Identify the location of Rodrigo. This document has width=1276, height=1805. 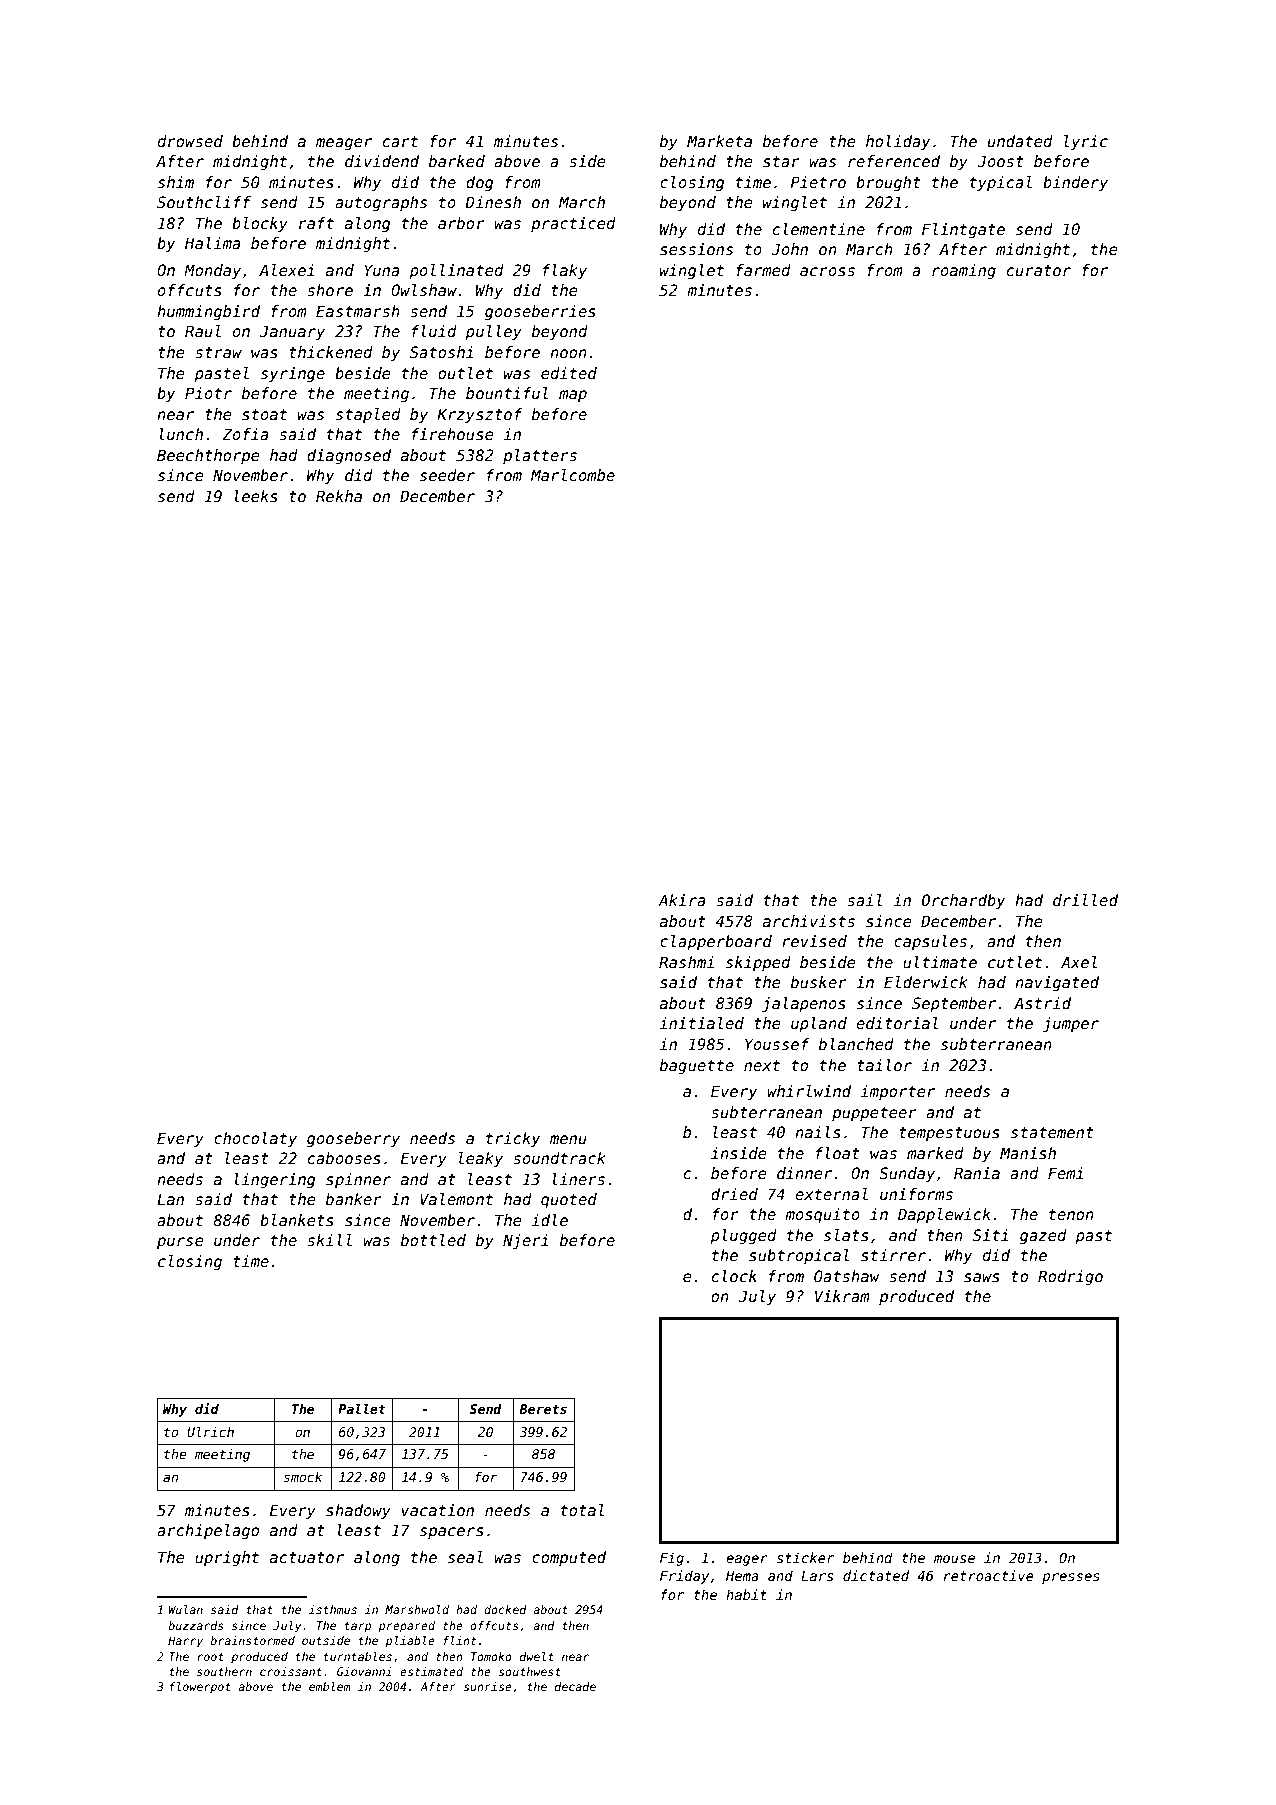
(1070, 1277).
